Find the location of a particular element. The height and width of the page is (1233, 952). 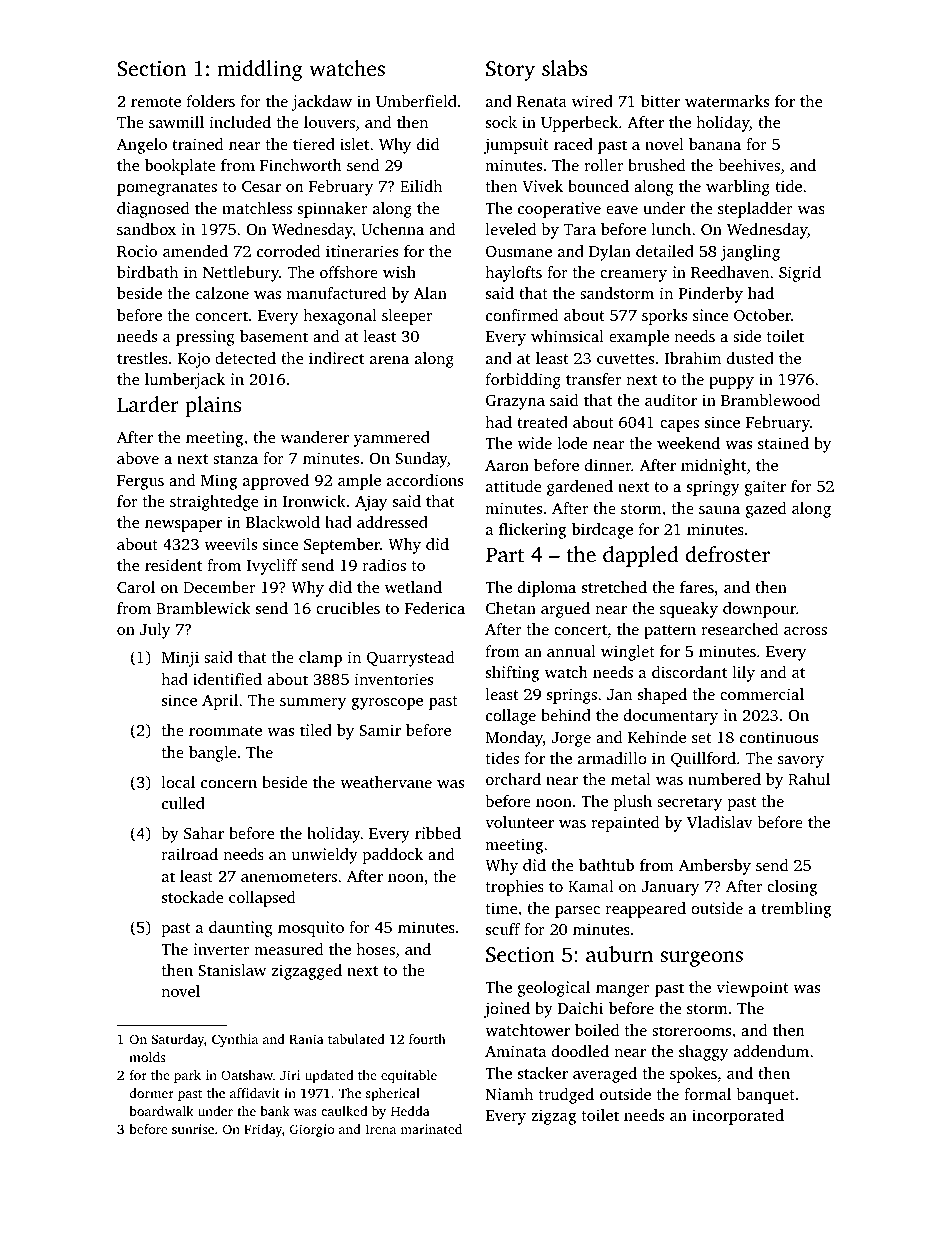

Friday is located at coordinates (263, 1130).
